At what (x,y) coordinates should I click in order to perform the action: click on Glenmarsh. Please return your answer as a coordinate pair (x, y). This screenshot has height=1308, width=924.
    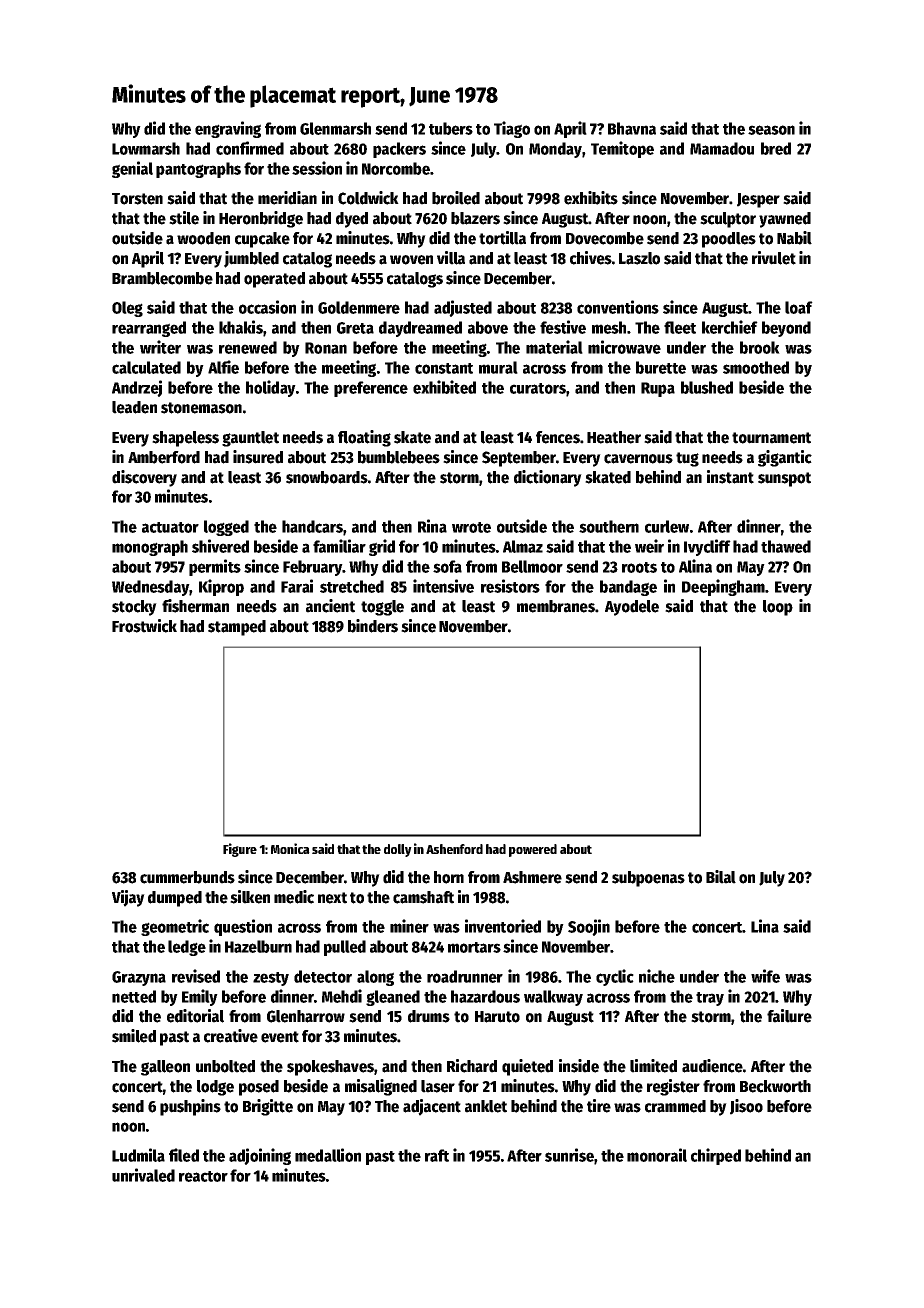
    Looking at the image, I should click on (335, 128).
